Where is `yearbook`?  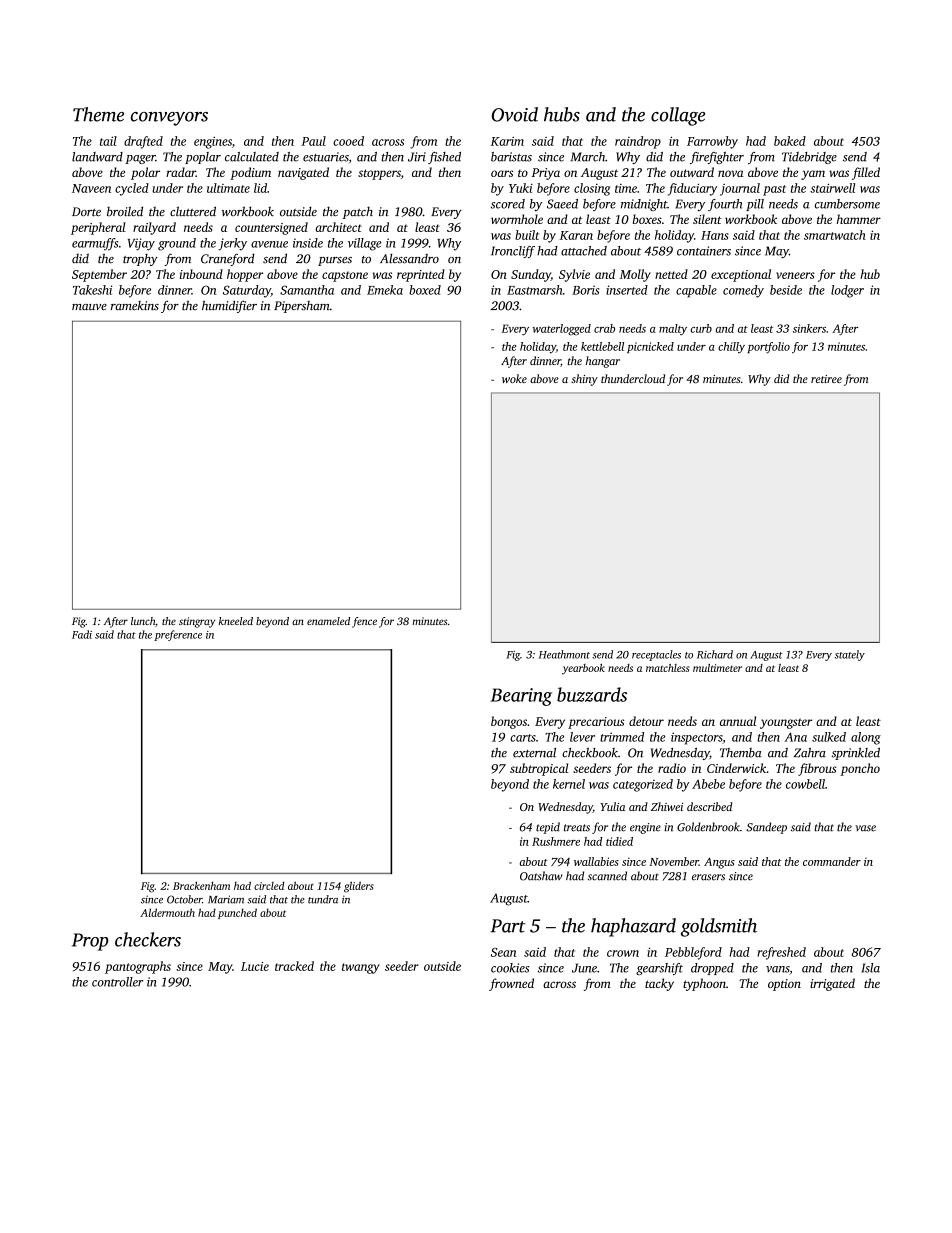 yearbook is located at coordinates (583, 669).
